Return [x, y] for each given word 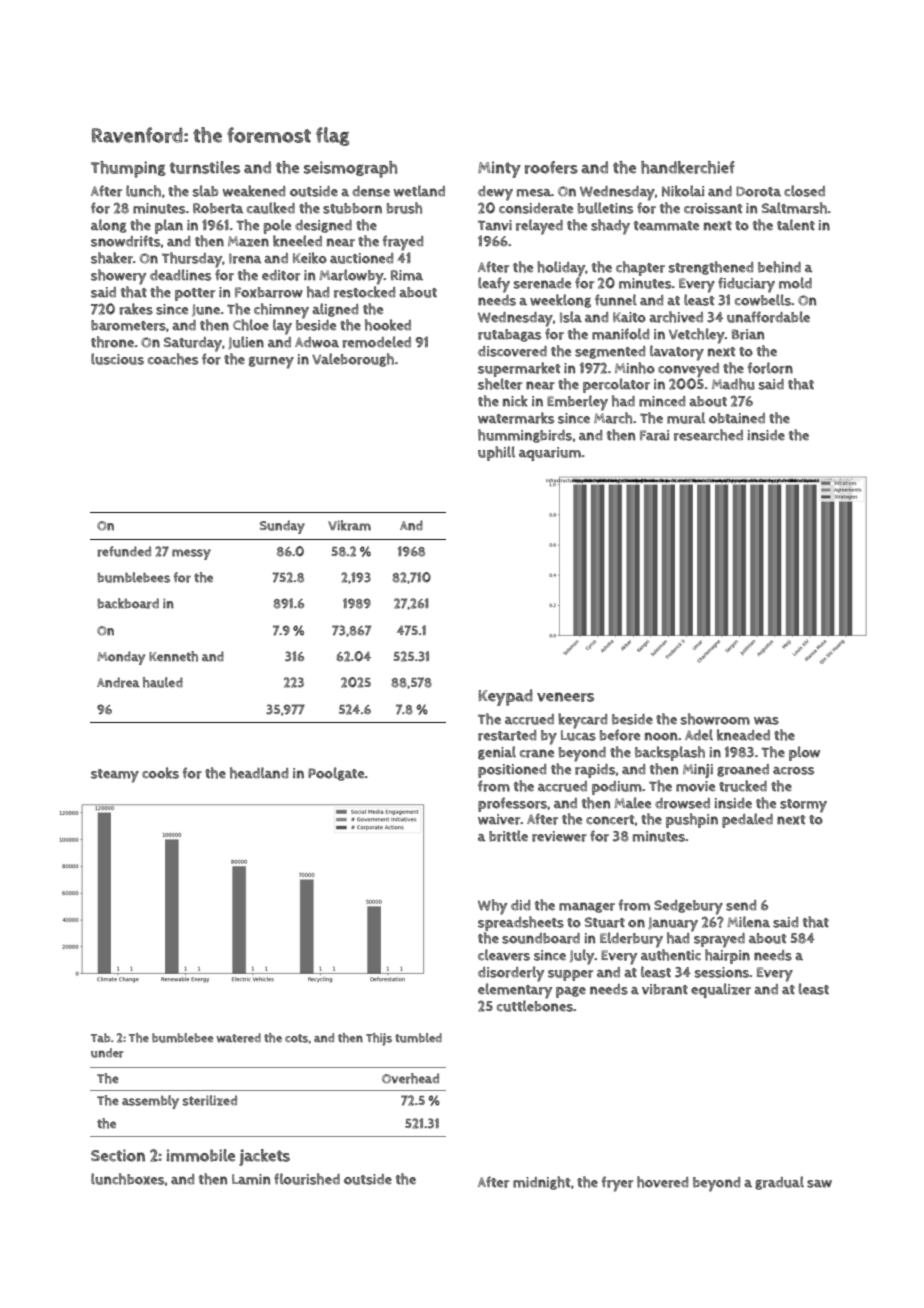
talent [796, 225]
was [766, 721]
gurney [271, 362]
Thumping [128, 169]
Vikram [349, 525]
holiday [561, 269]
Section [118, 1155]
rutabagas [509, 335]
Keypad [506, 697]
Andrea [118, 682]
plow [804, 753]
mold [795, 283]
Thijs [379, 1039]
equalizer [721, 990]
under [107, 1053]
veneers [565, 697]
